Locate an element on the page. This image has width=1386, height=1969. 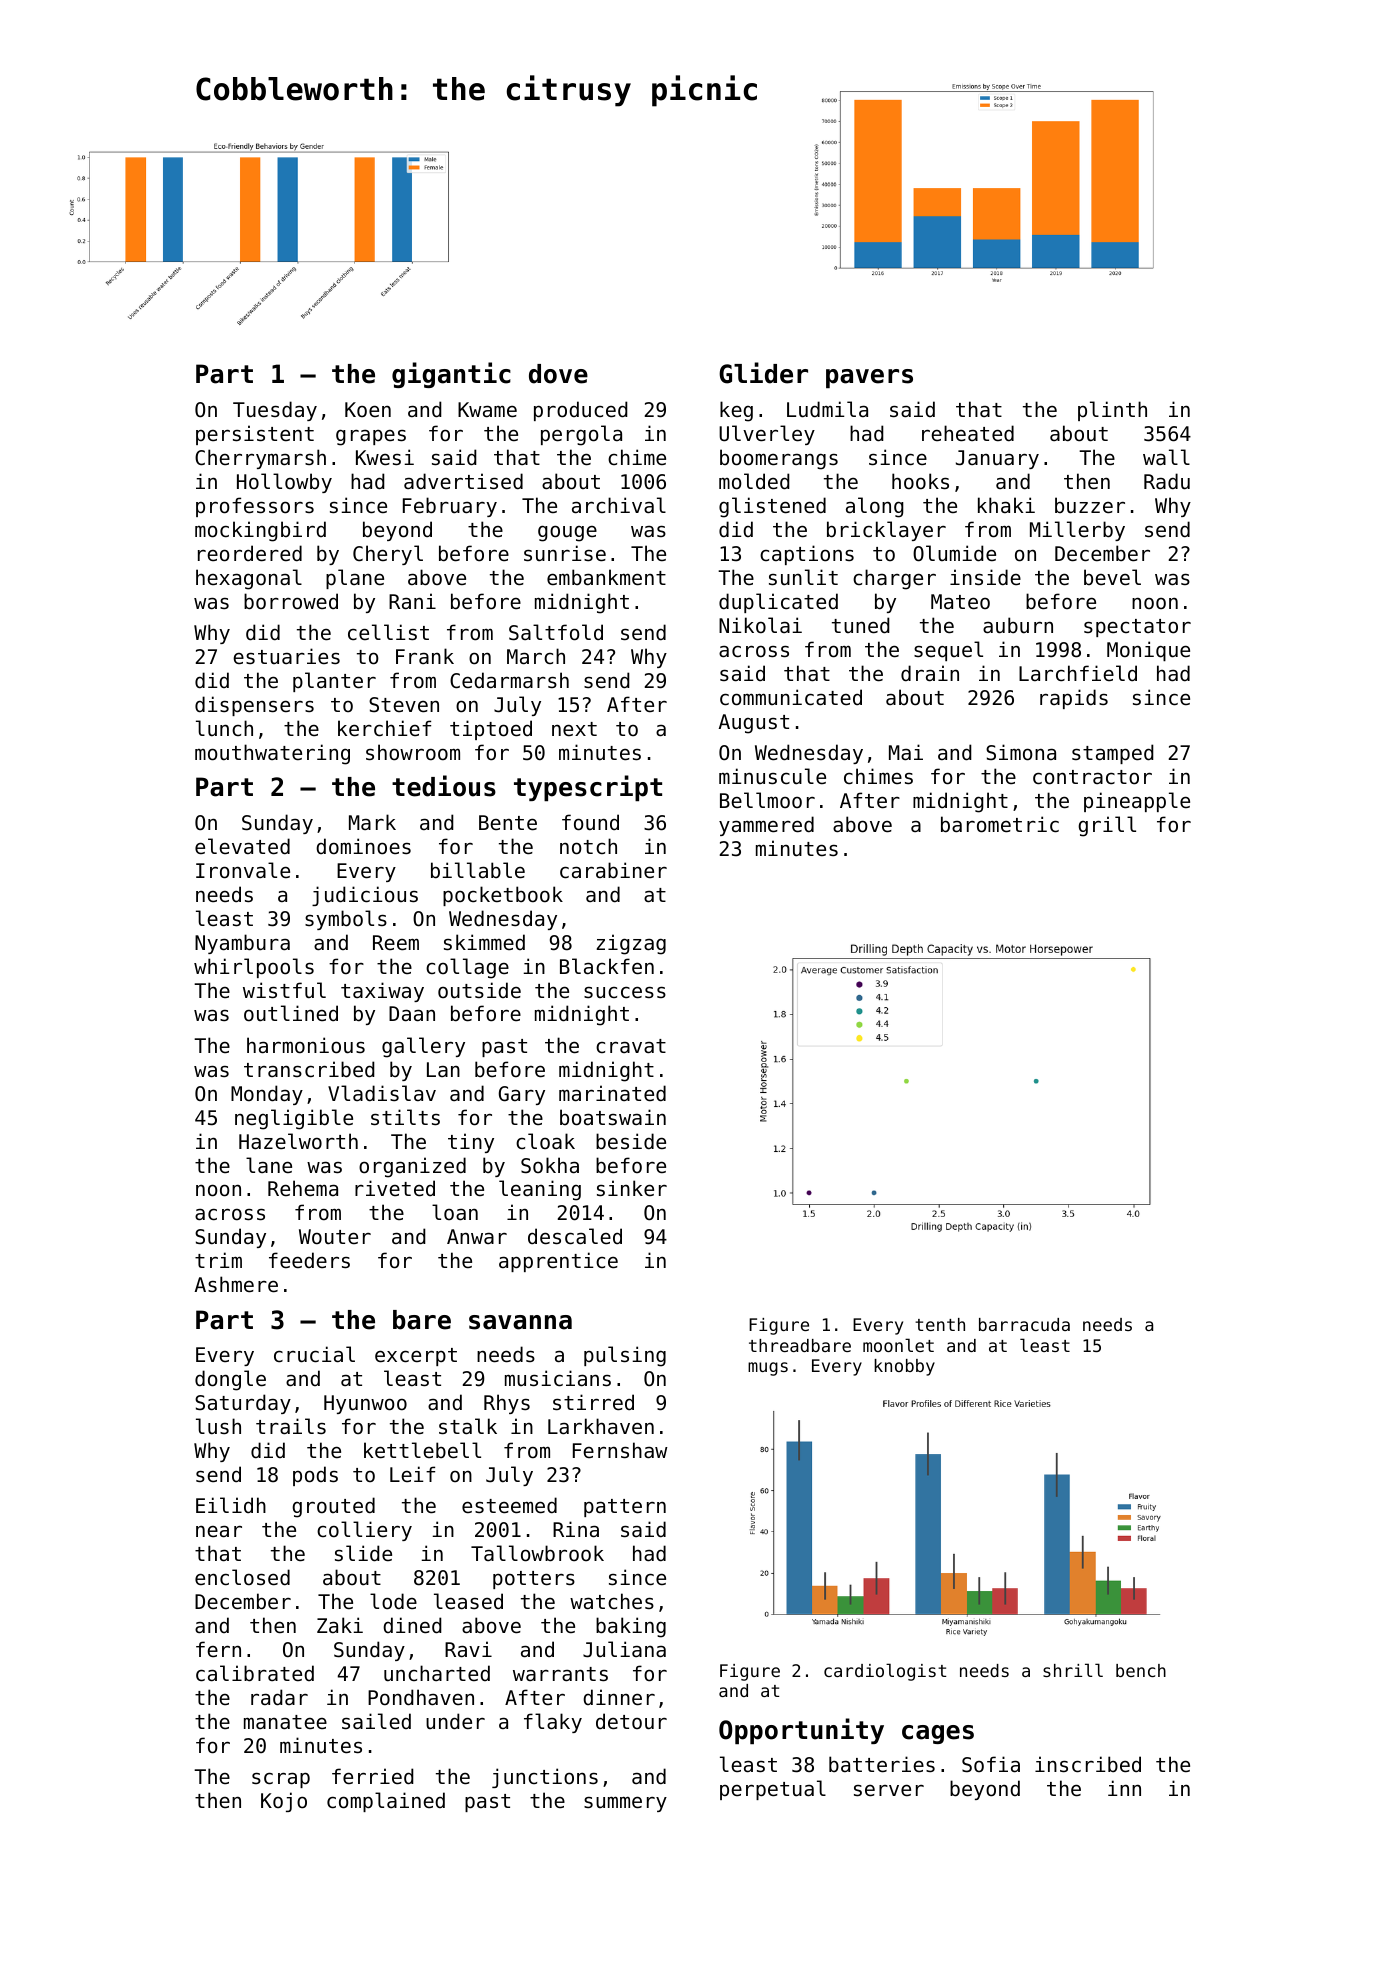
captions is located at coordinates (807, 555).
